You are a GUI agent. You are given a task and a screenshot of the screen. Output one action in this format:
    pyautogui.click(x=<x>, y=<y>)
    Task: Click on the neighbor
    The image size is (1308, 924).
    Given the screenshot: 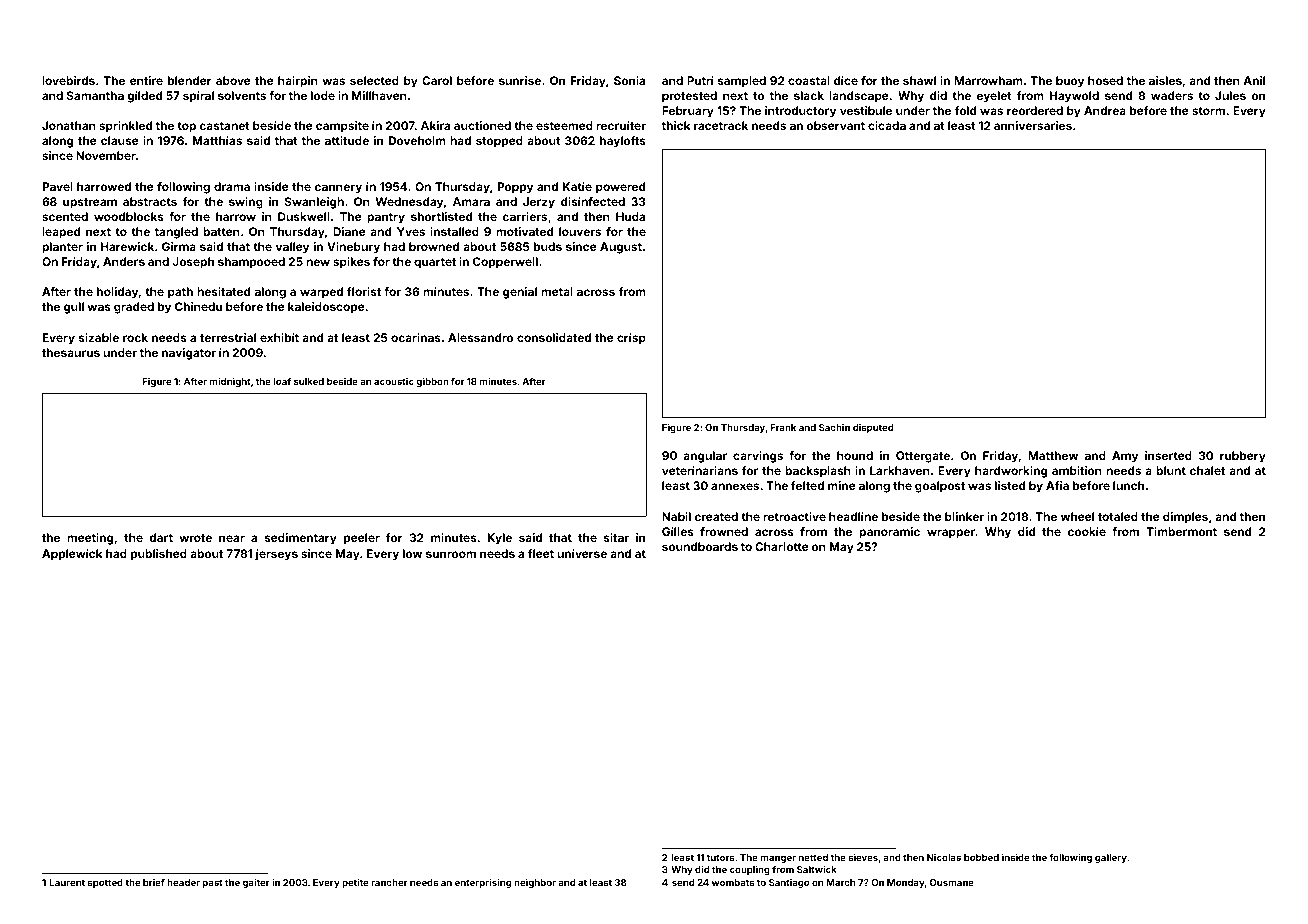 What is the action you would take?
    pyautogui.click(x=535, y=883)
